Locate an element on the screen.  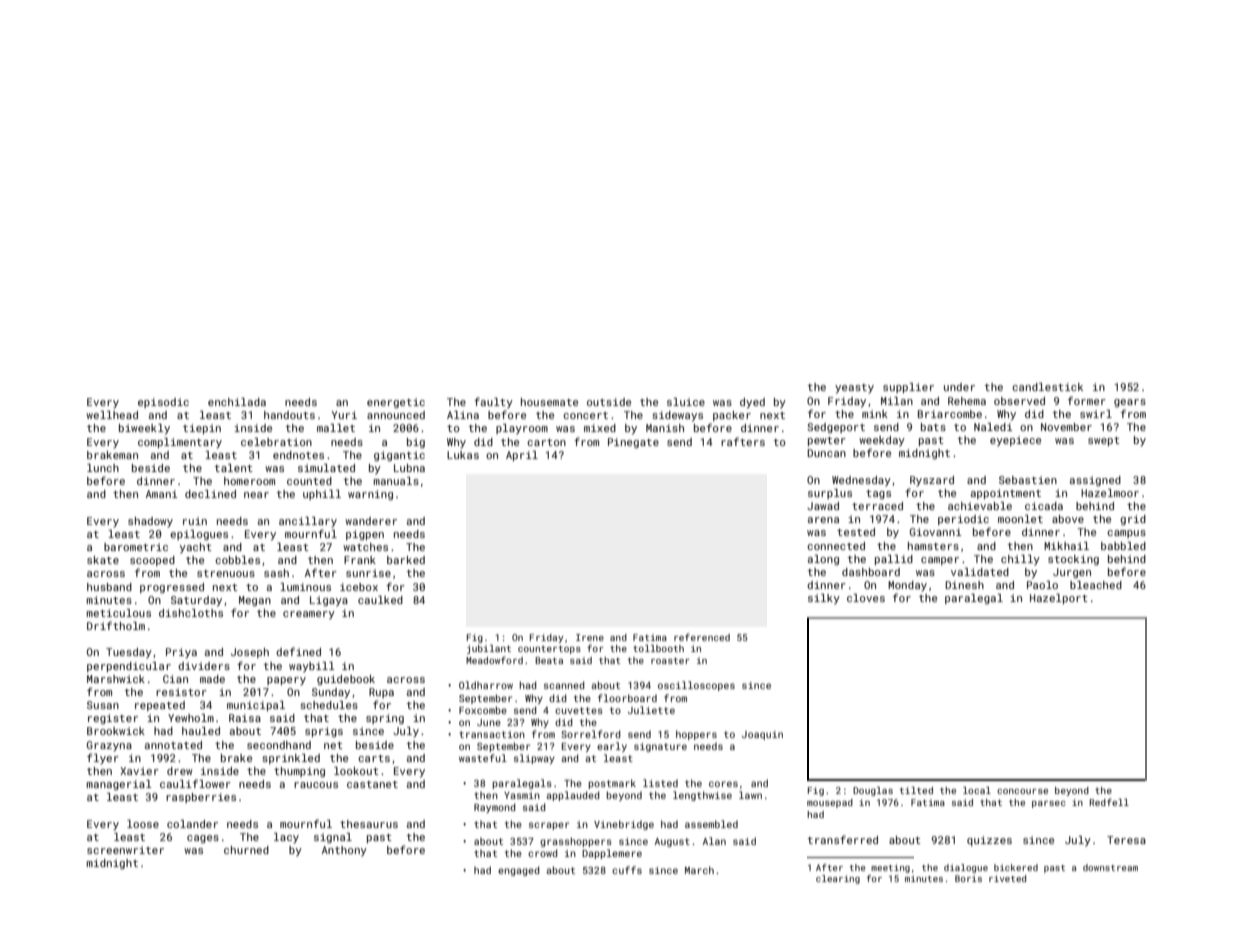
concourse is located at coordinates (1022, 791).
